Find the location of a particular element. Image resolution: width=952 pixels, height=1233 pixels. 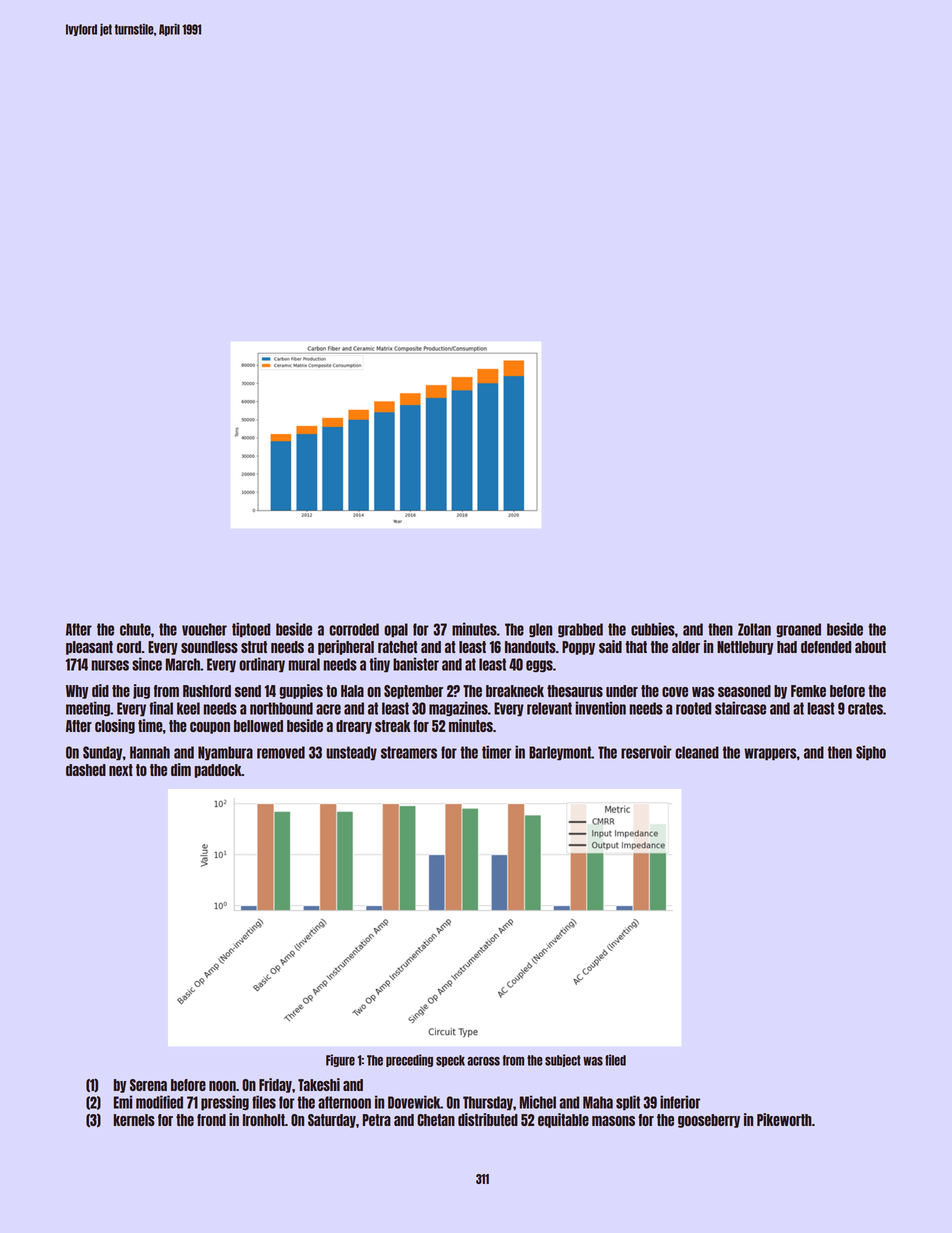

ordinary is located at coordinates (262, 665).
